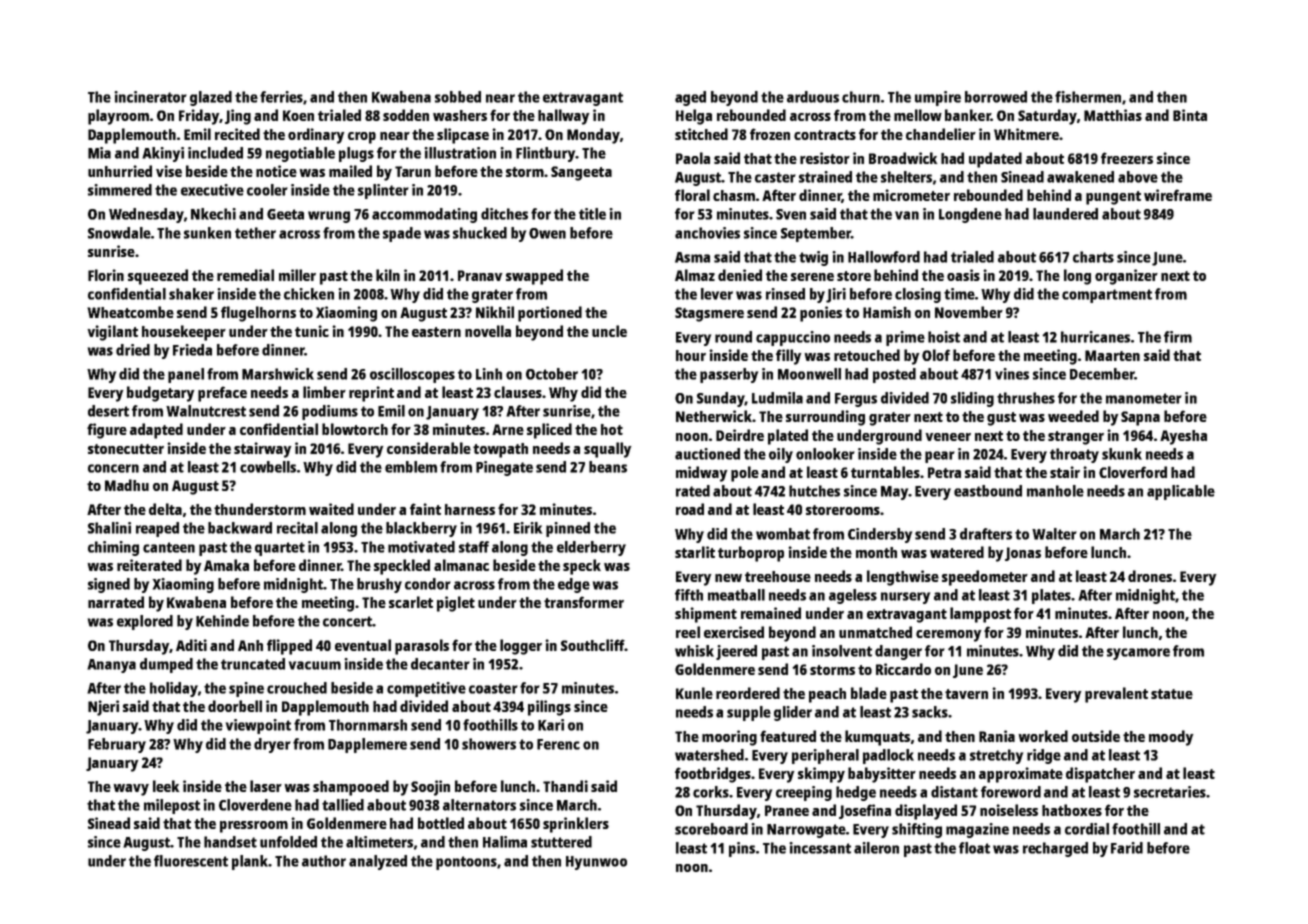 The width and height of the image is (1308, 924). What do you see at coordinates (1100, 775) in the image?
I see `dispatcher` at bounding box center [1100, 775].
